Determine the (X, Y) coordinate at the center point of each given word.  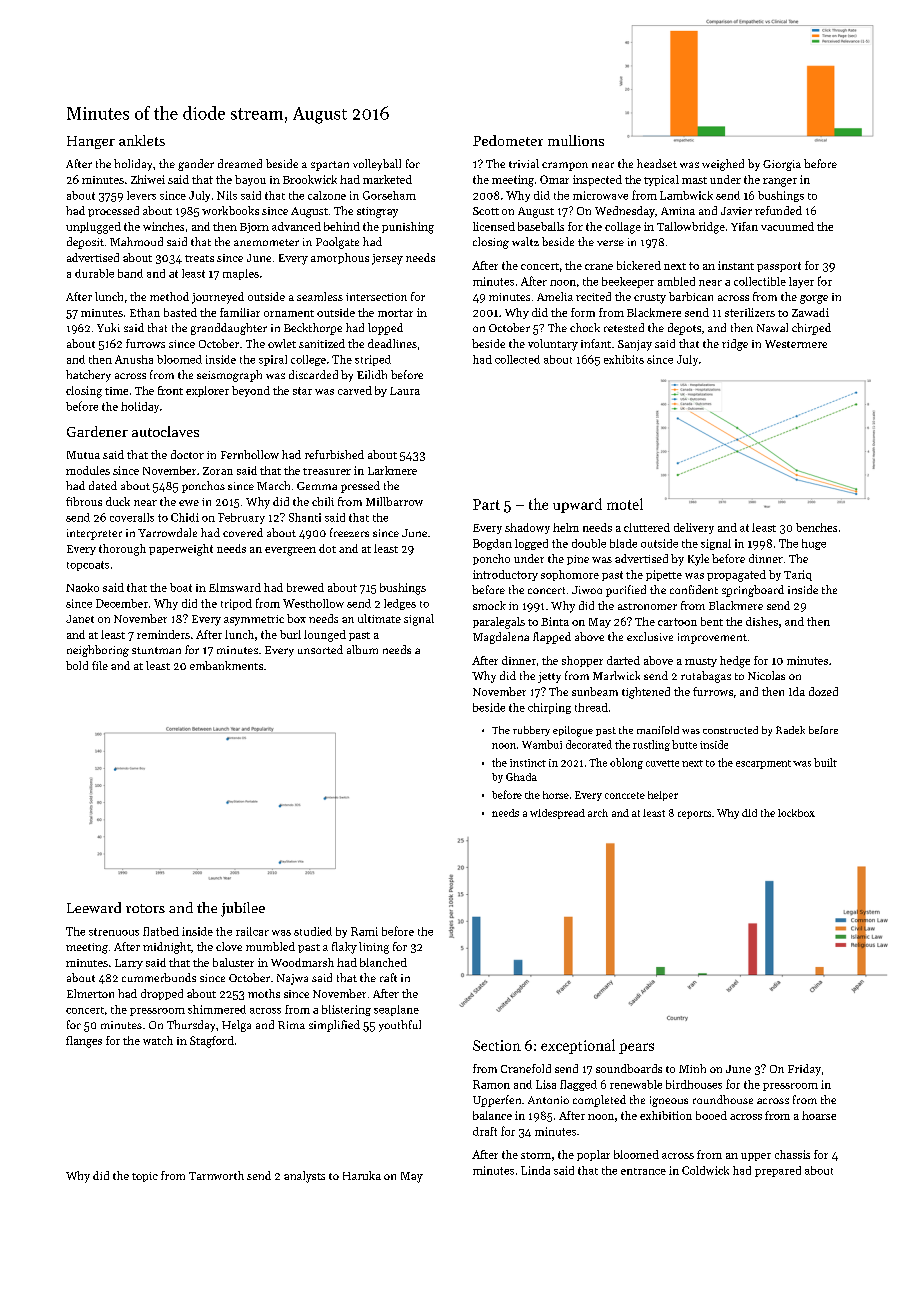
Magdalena (501, 638)
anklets (142, 140)
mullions (576, 140)
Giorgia (782, 165)
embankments (226, 665)
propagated (736, 576)
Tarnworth (216, 1175)
